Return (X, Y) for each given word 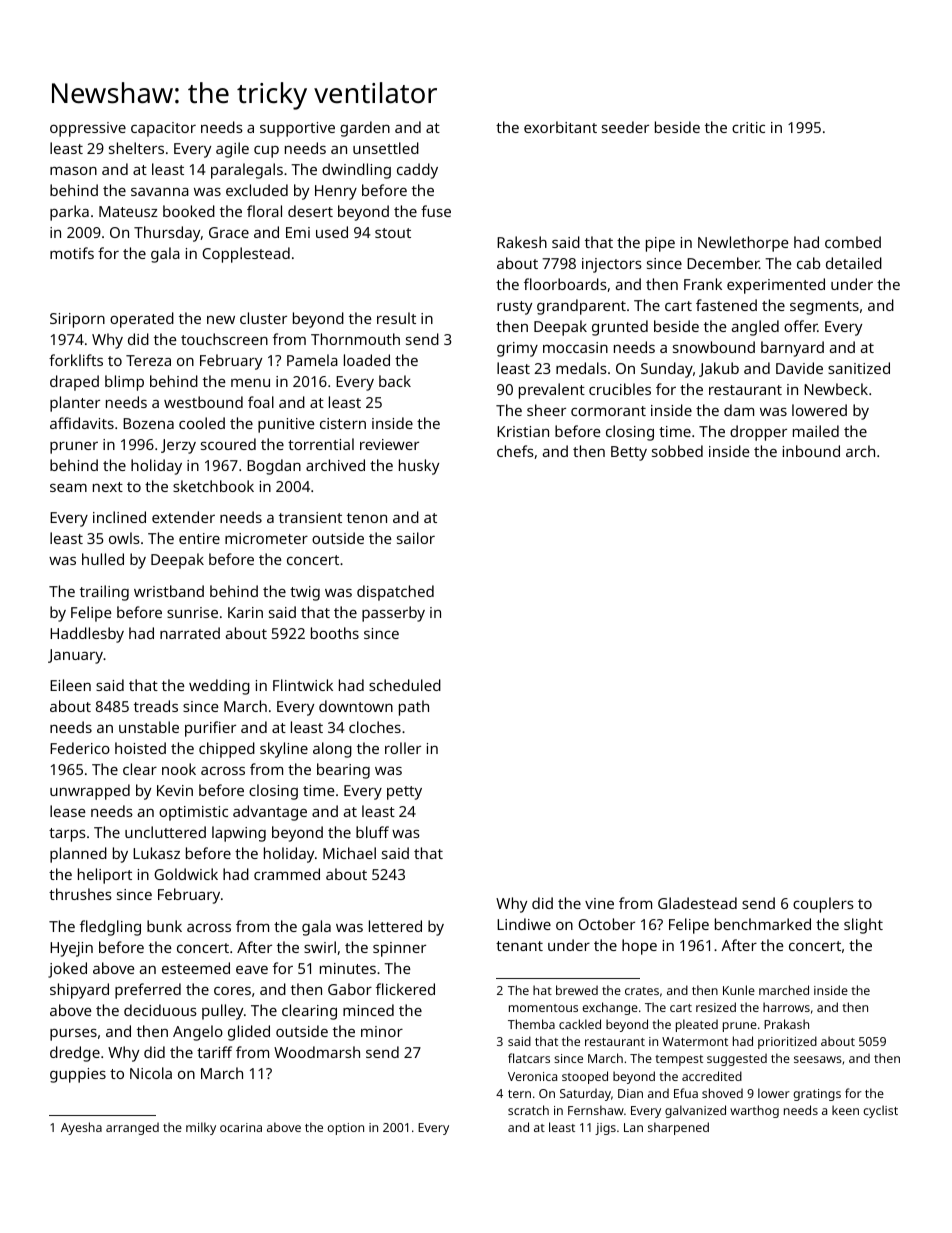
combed (853, 242)
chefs (515, 451)
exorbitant (560, 127)
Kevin (175, 790)
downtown (356, 706)
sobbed (677, 451)
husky (419, 467)
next (108, 487)
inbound (811, 451)
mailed (816, 431)
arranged (132, 1128)
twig (305, 593)
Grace (229, 232)
